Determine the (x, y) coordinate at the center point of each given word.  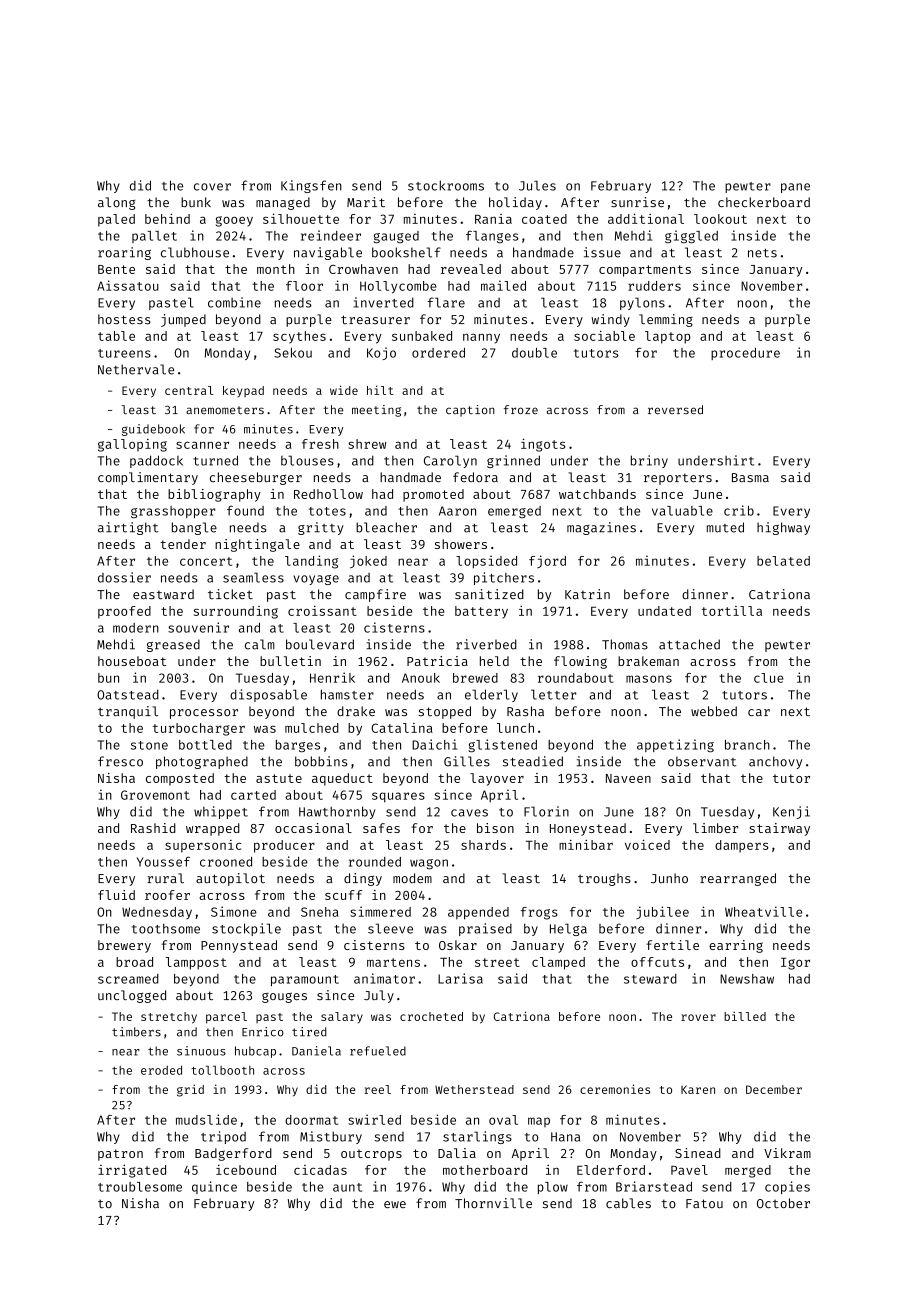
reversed (675, 409)
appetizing (675, 746)
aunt (347, 1187)
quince (214, 1187)
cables (628, 1203)
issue (602, 252)
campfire (375, 595)
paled (116, 220)
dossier (124, 577)
